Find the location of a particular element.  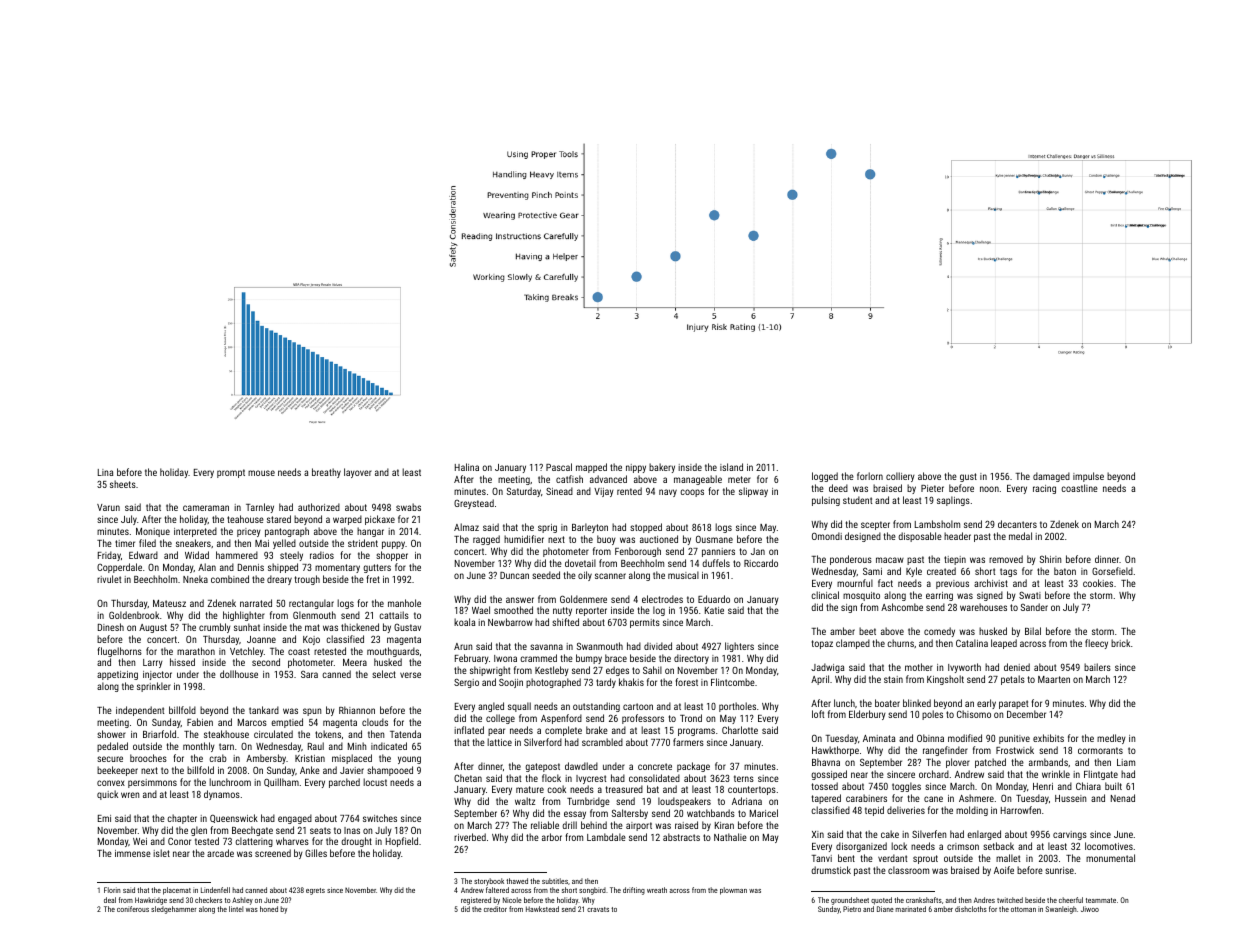

Chetan is located at coordinates (468, 778).
